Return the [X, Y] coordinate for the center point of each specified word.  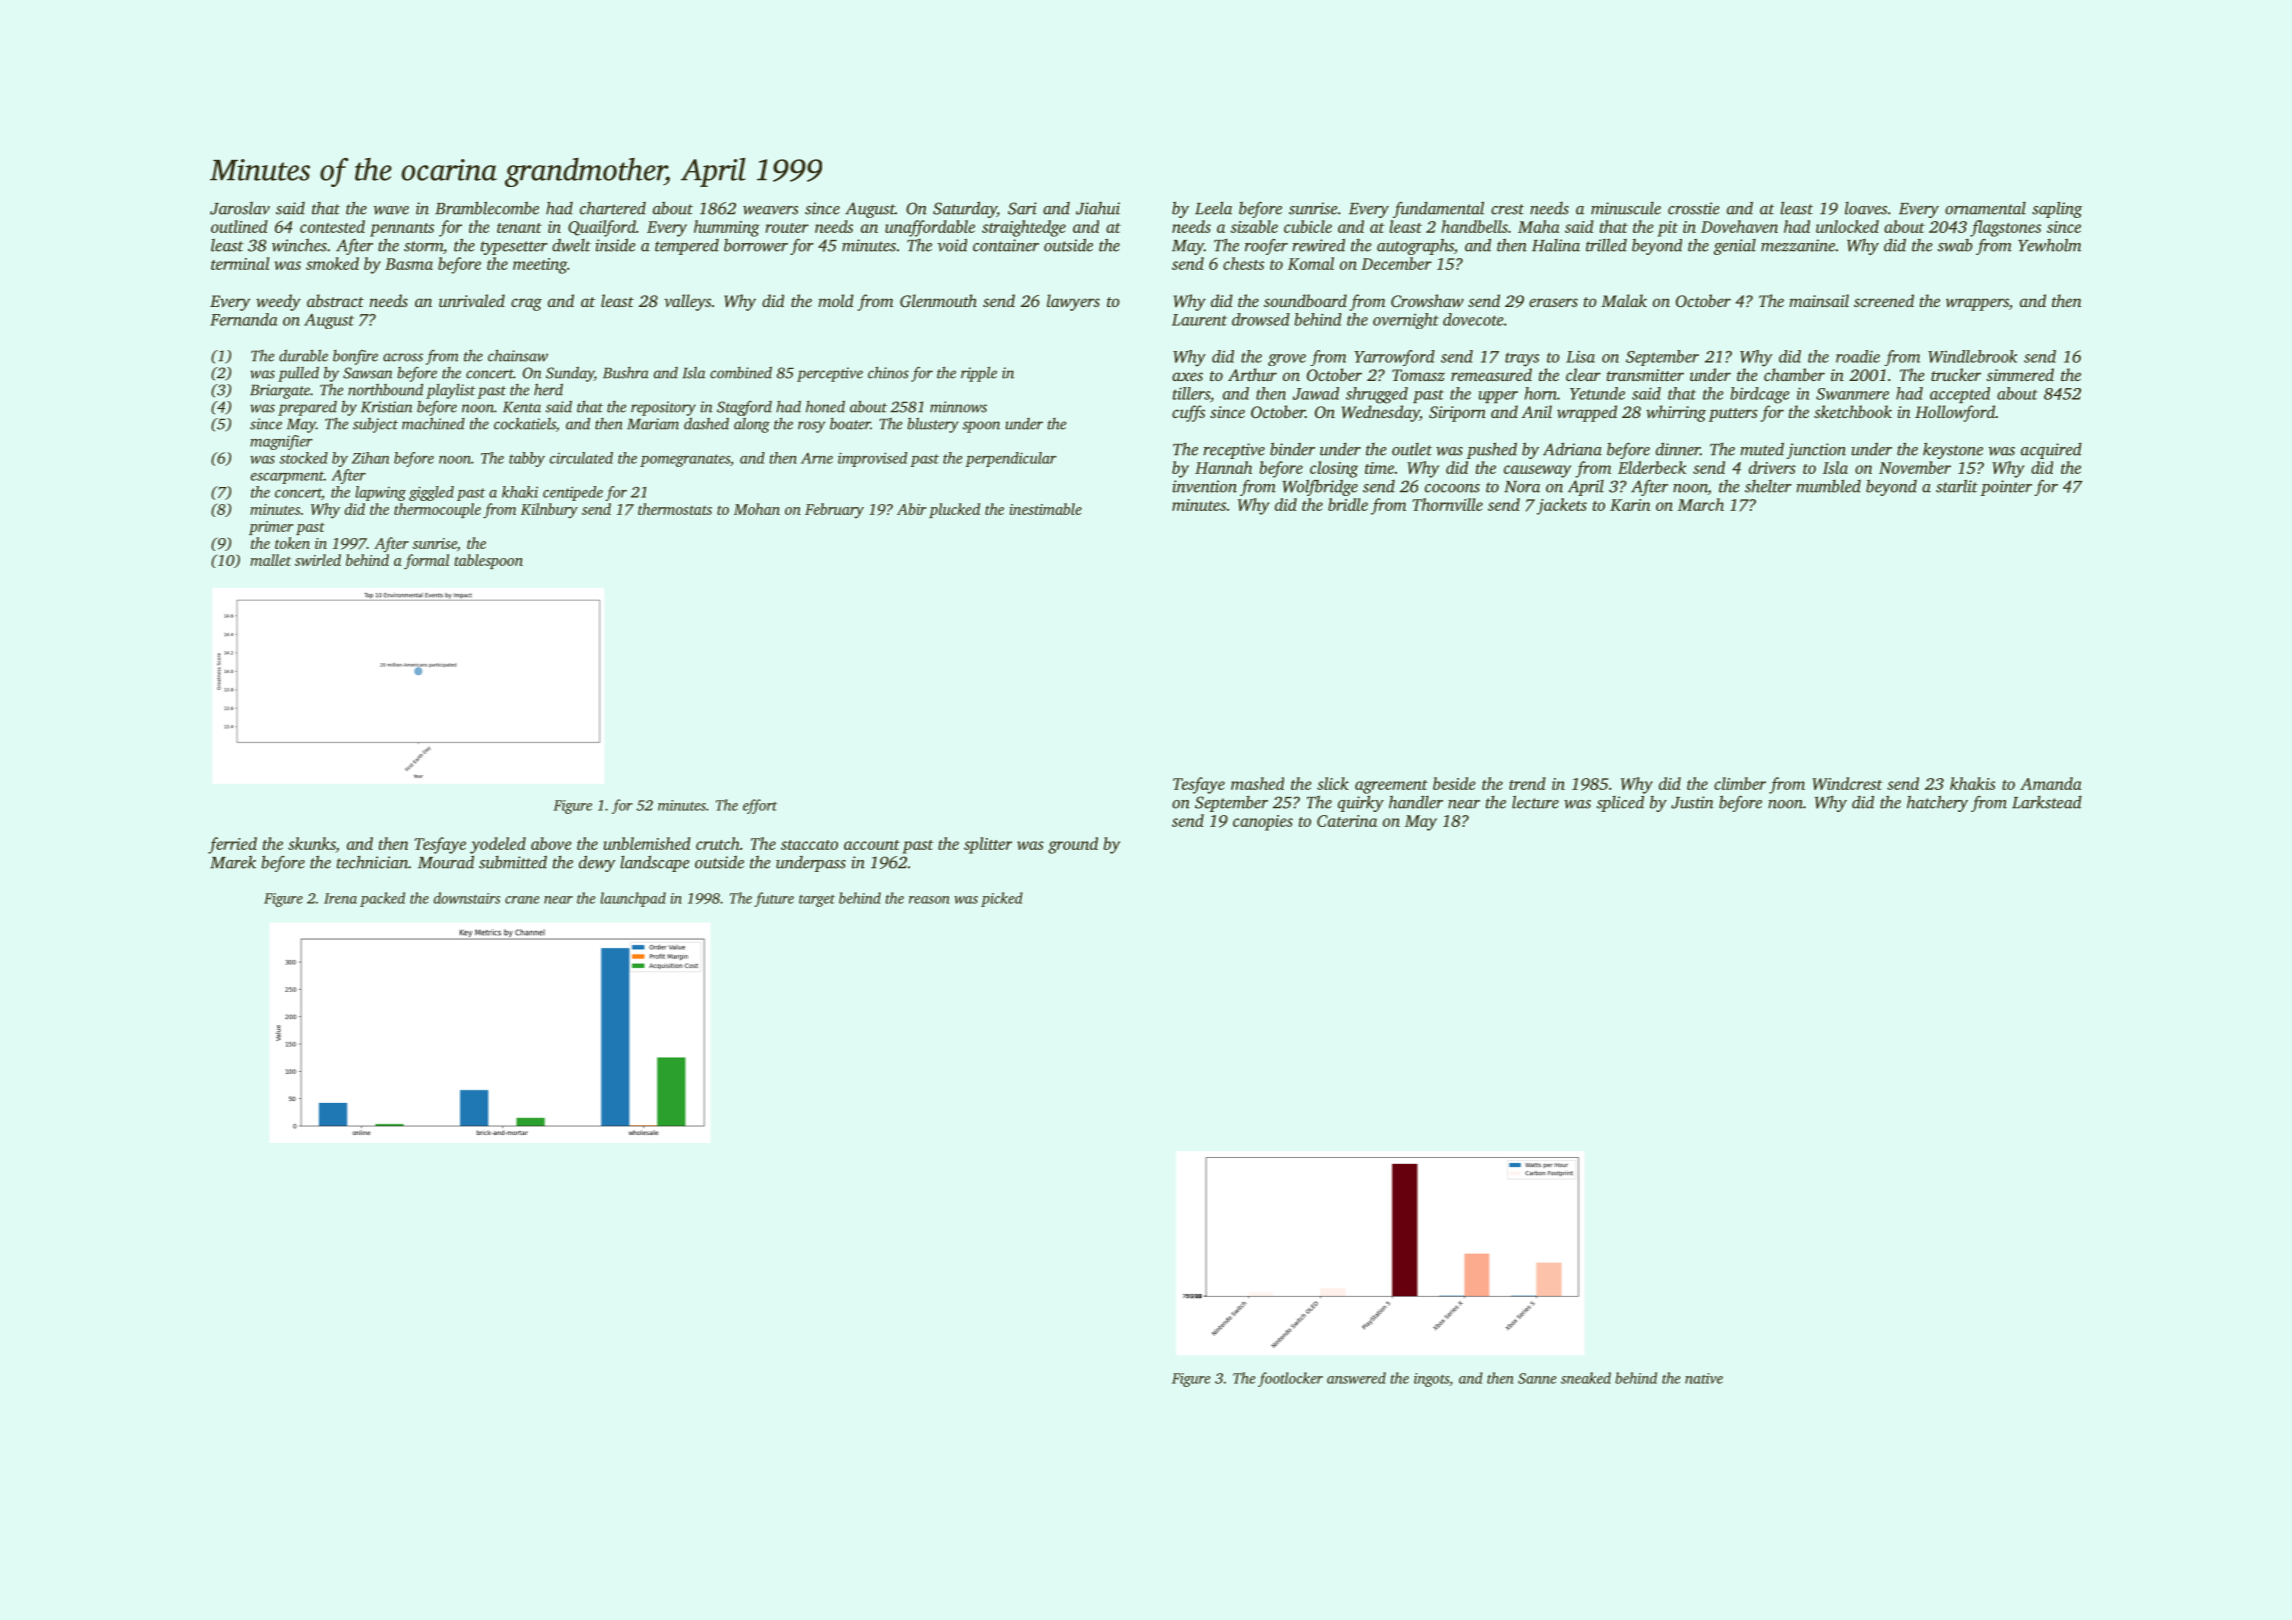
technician [372, 862]
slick [1333, 783]
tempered [687, 247]
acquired [2051, 451]
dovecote [1473, 319]
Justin [1692, 802]
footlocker [1290, 1379]
